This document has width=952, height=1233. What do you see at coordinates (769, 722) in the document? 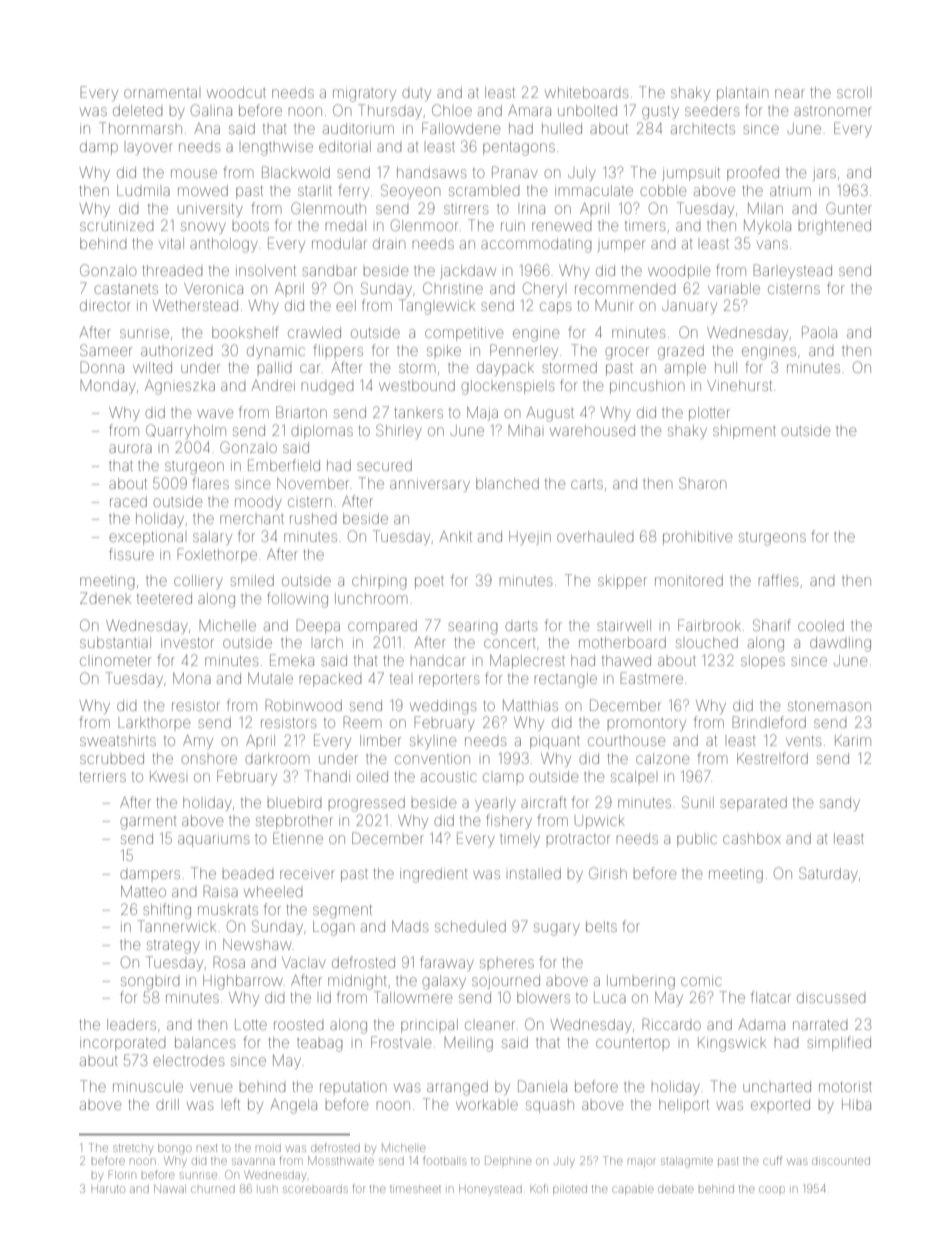
I see `Brindleford` at bounding box center [769, 722].
